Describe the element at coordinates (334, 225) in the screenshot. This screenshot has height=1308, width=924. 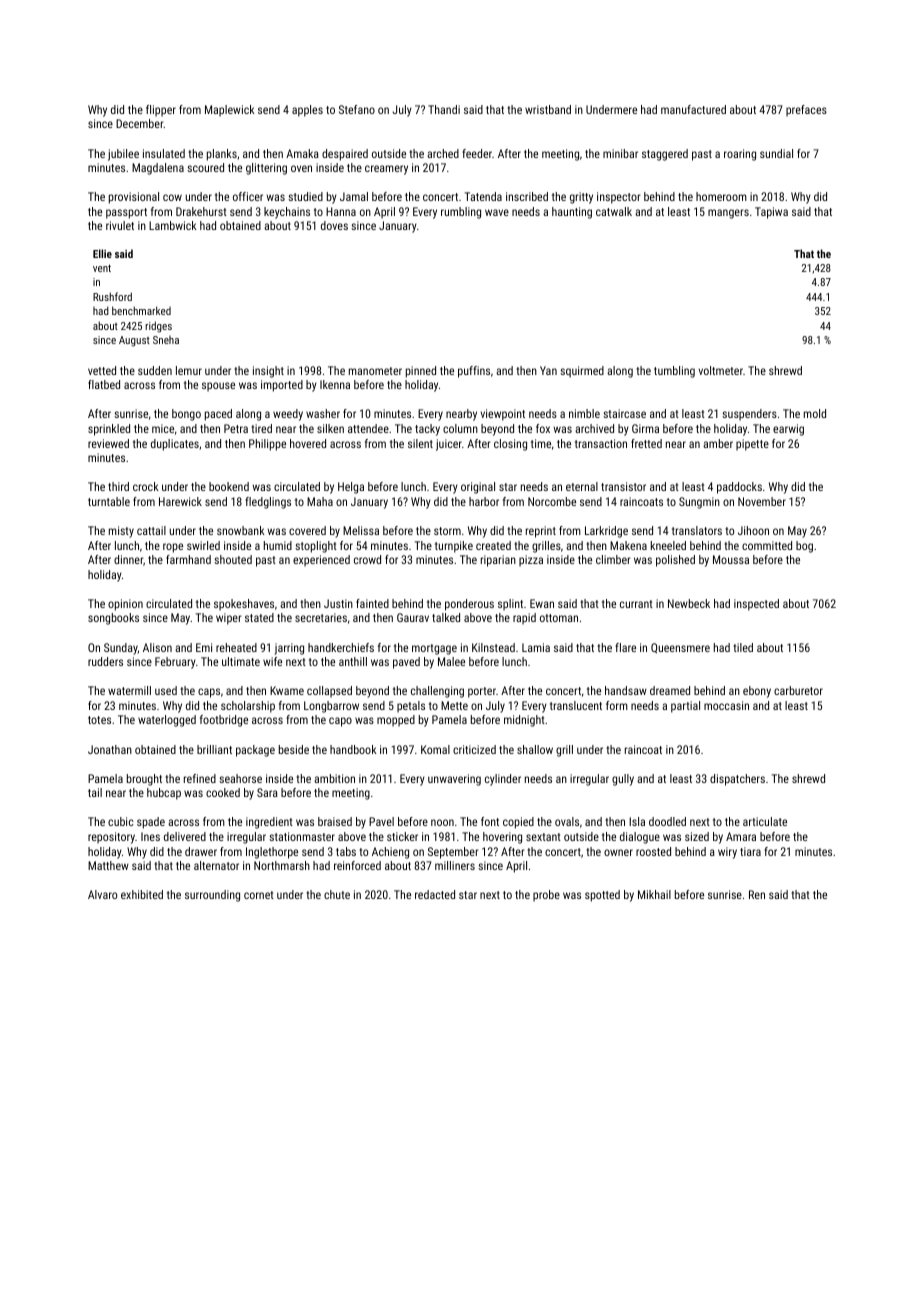
I see `doves` at that location.
